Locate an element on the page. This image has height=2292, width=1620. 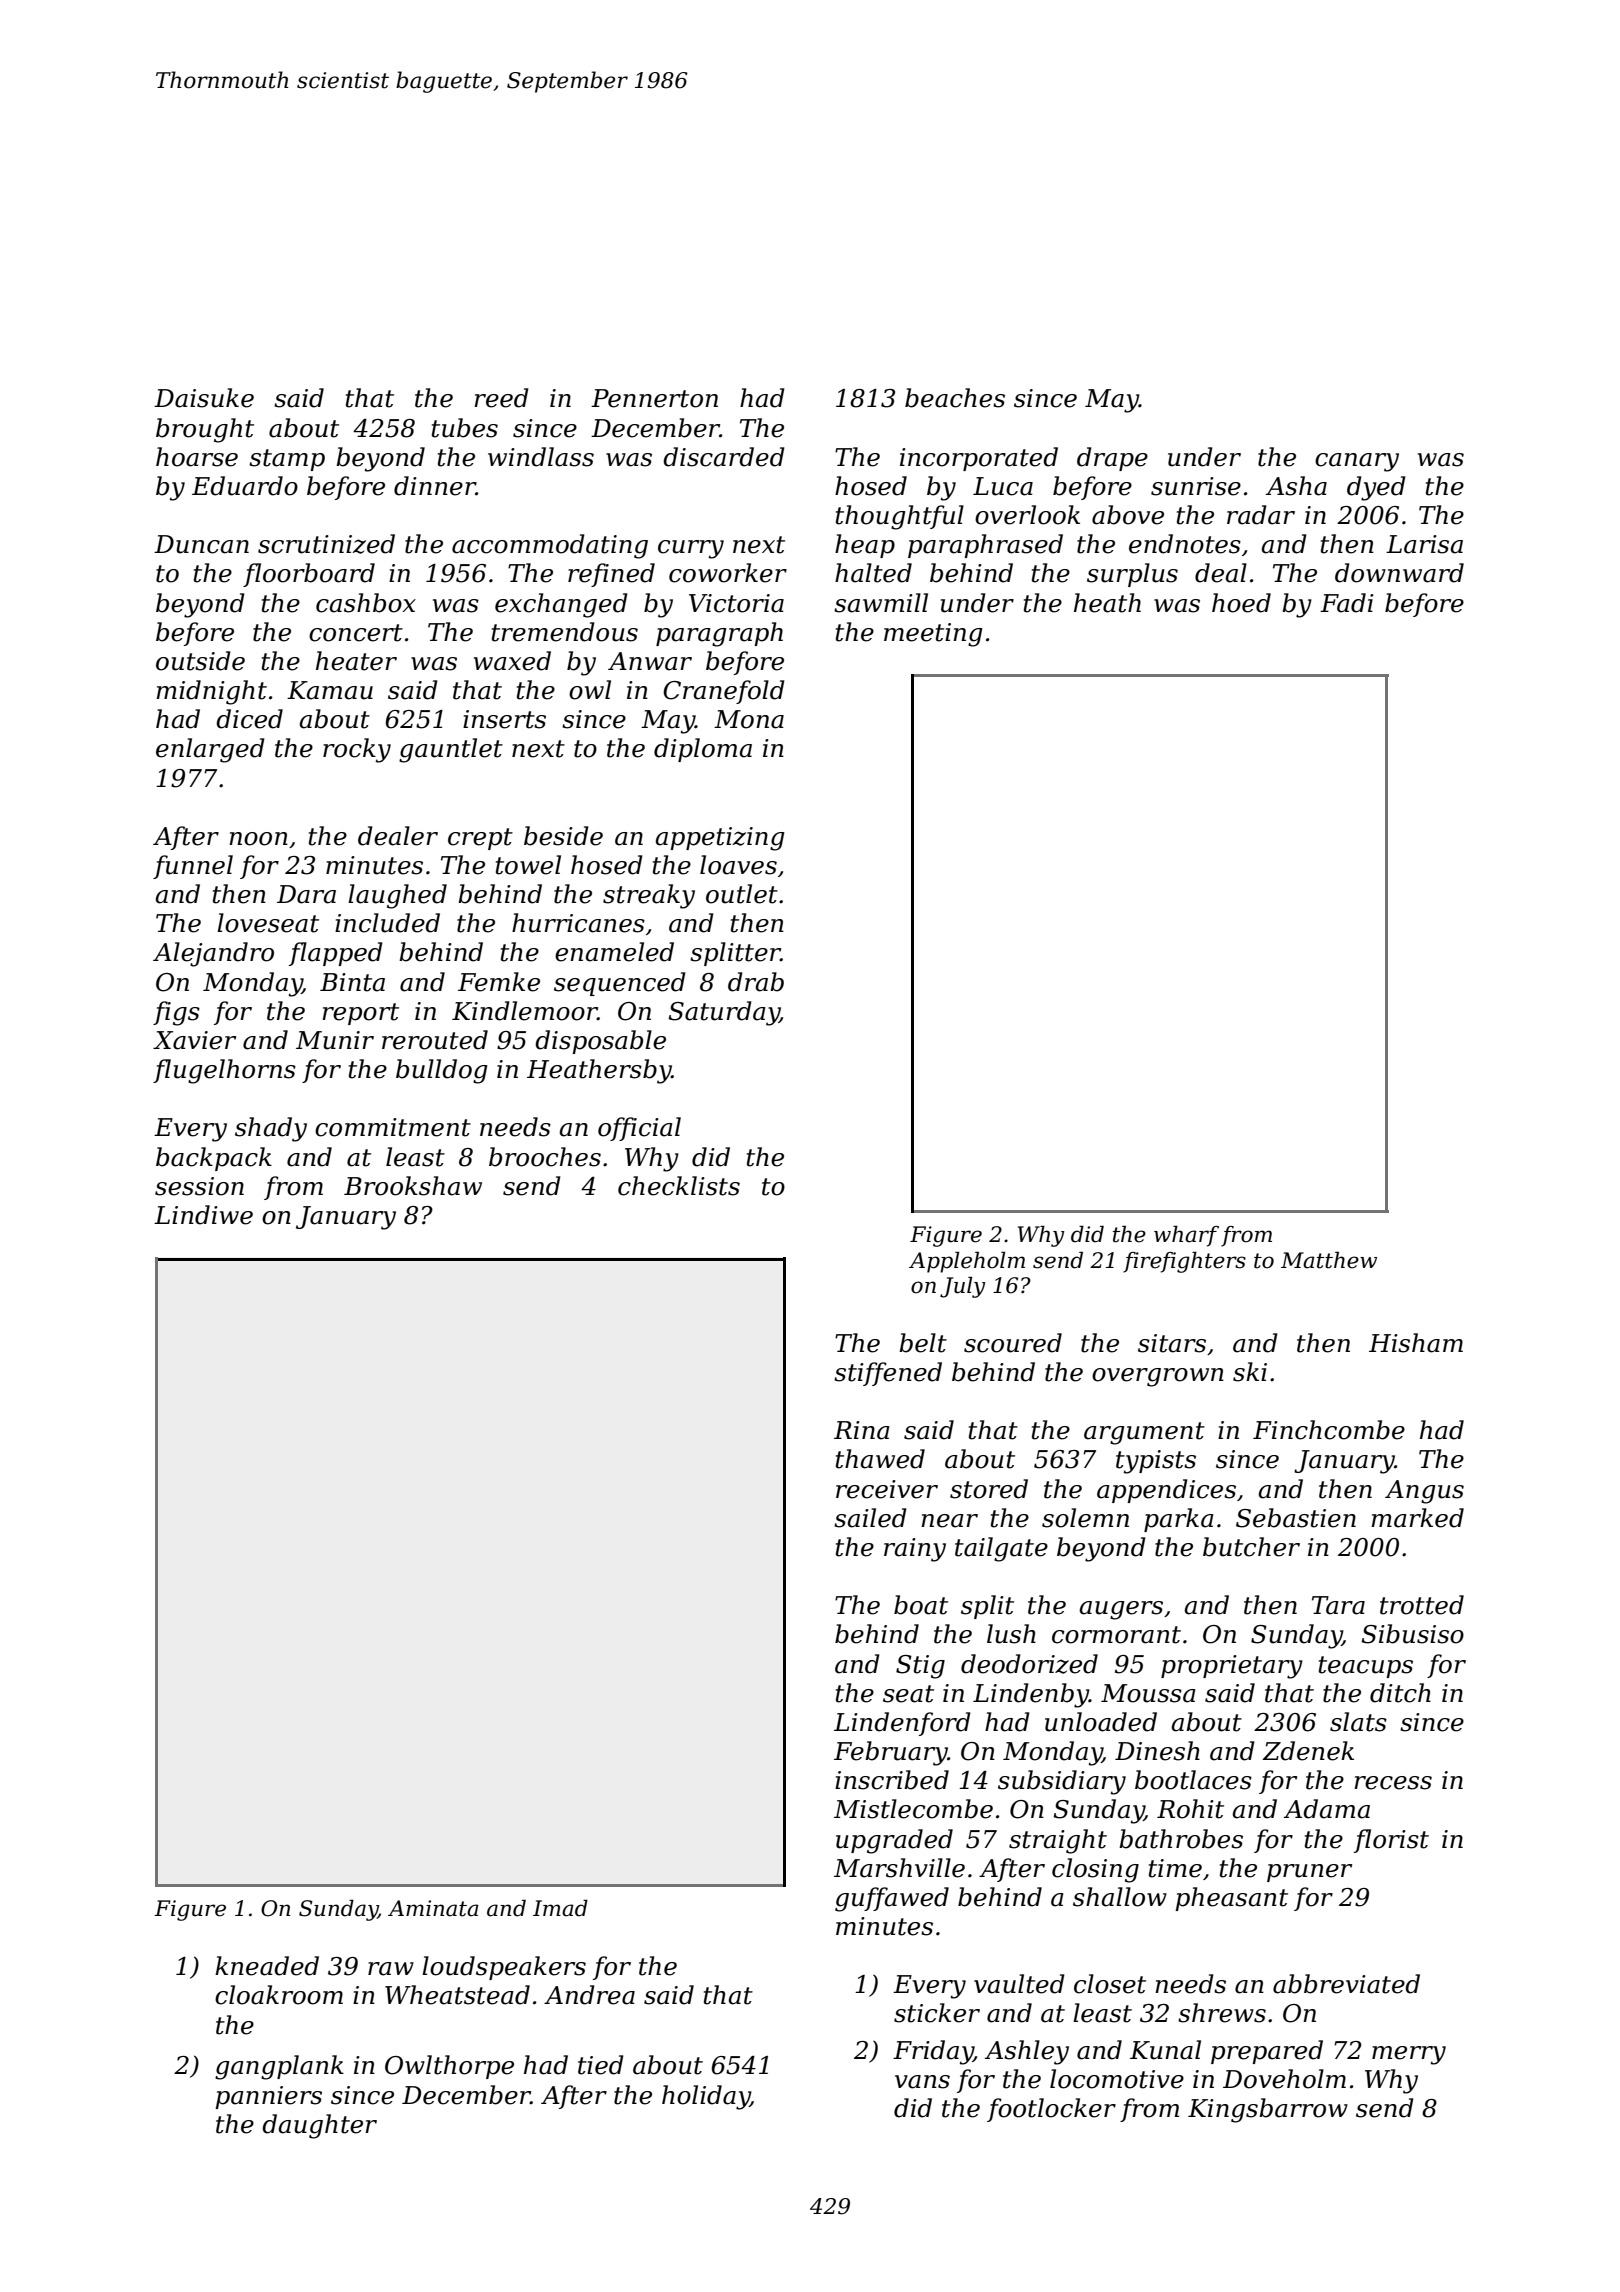
Saturday is located at coordinates (724, 1013).
